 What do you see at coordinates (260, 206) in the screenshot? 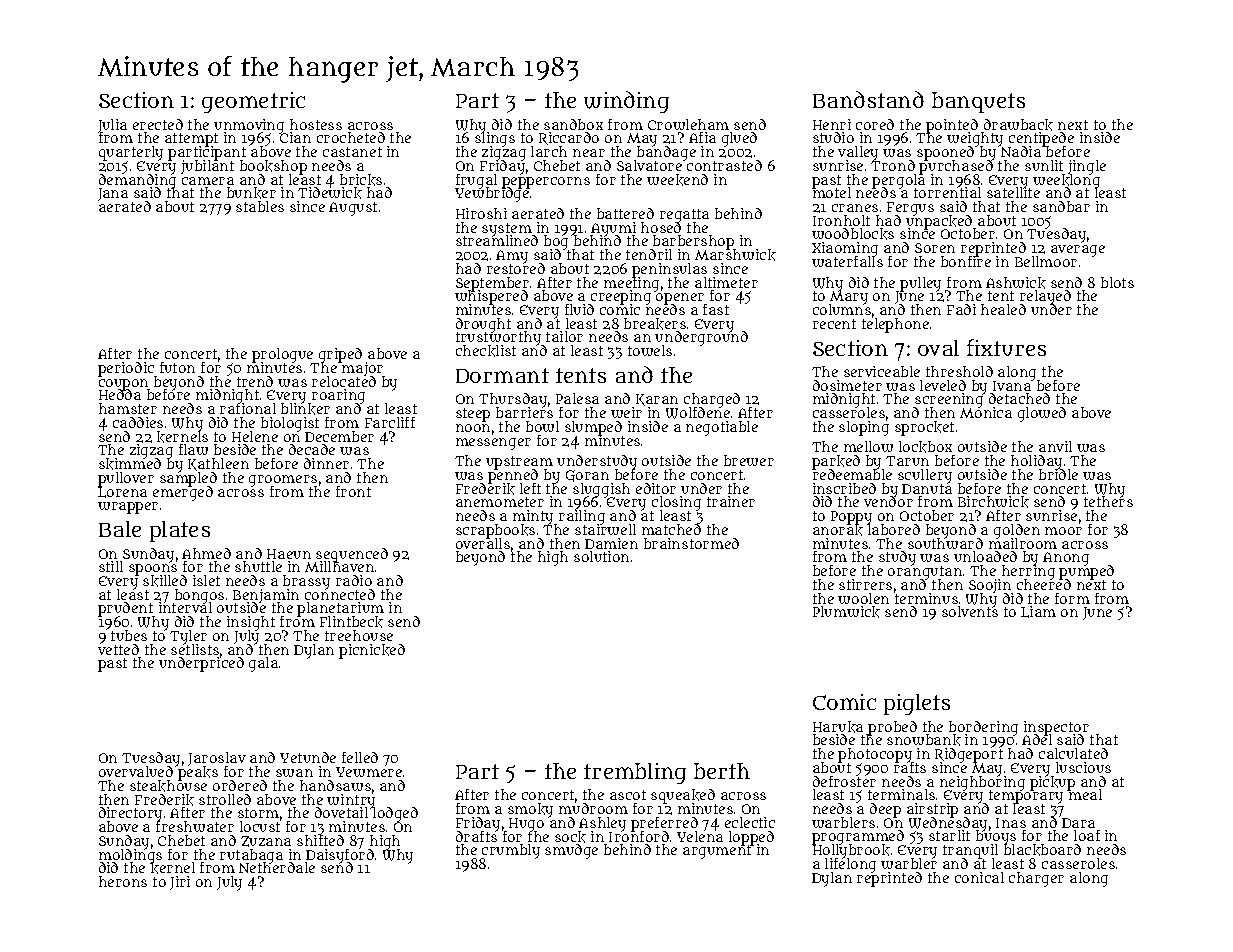
I see `stables` at bounding box center [260, 206].
